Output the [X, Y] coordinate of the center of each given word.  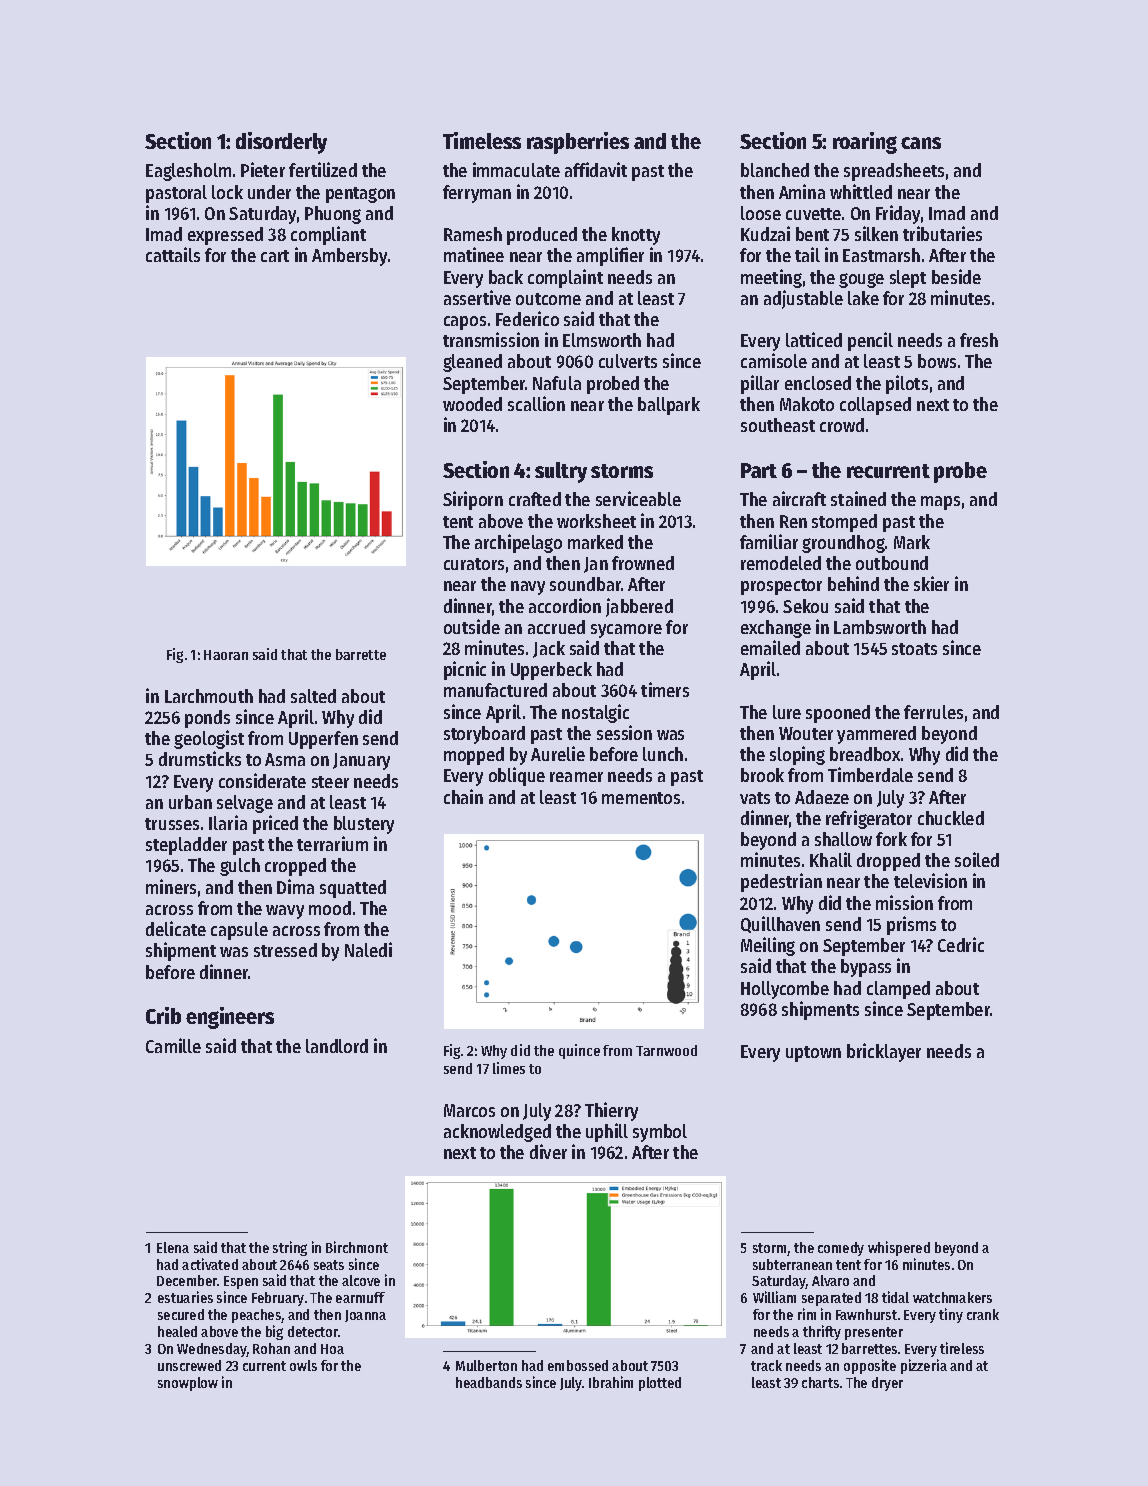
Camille [173, 1045]
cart [275, 256]
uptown [813, 1054]
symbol [660, 1133]
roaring [865, 143]
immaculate [516, 169]
